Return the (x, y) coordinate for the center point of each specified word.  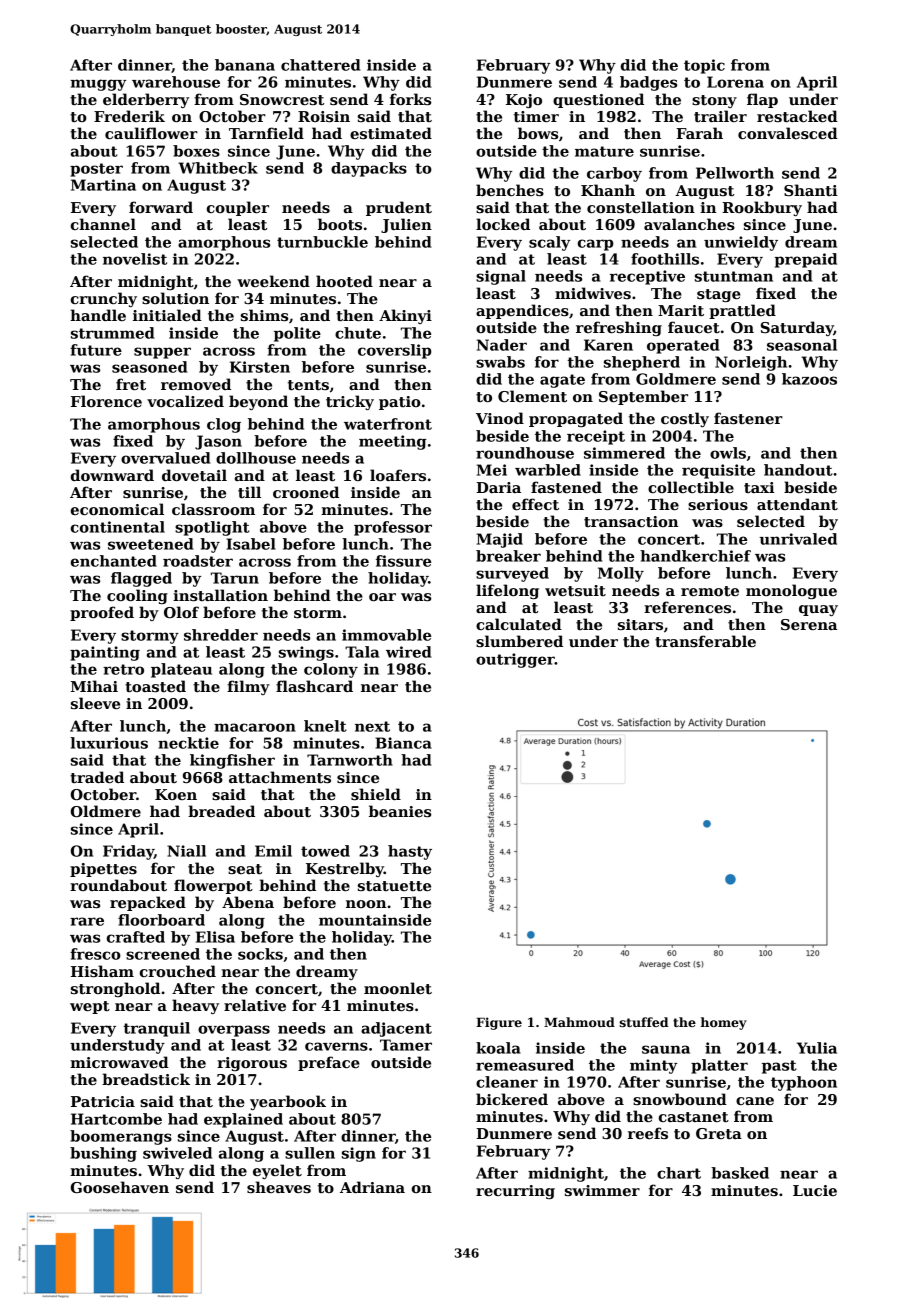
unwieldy (741, 243)
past (779, 1067)
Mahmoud (579, 1022)
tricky (350, 402)
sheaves (279, 1187)
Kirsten (260, 367)
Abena (248, 902)
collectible (691, 487)
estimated (391, 133)
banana (245, 65)
